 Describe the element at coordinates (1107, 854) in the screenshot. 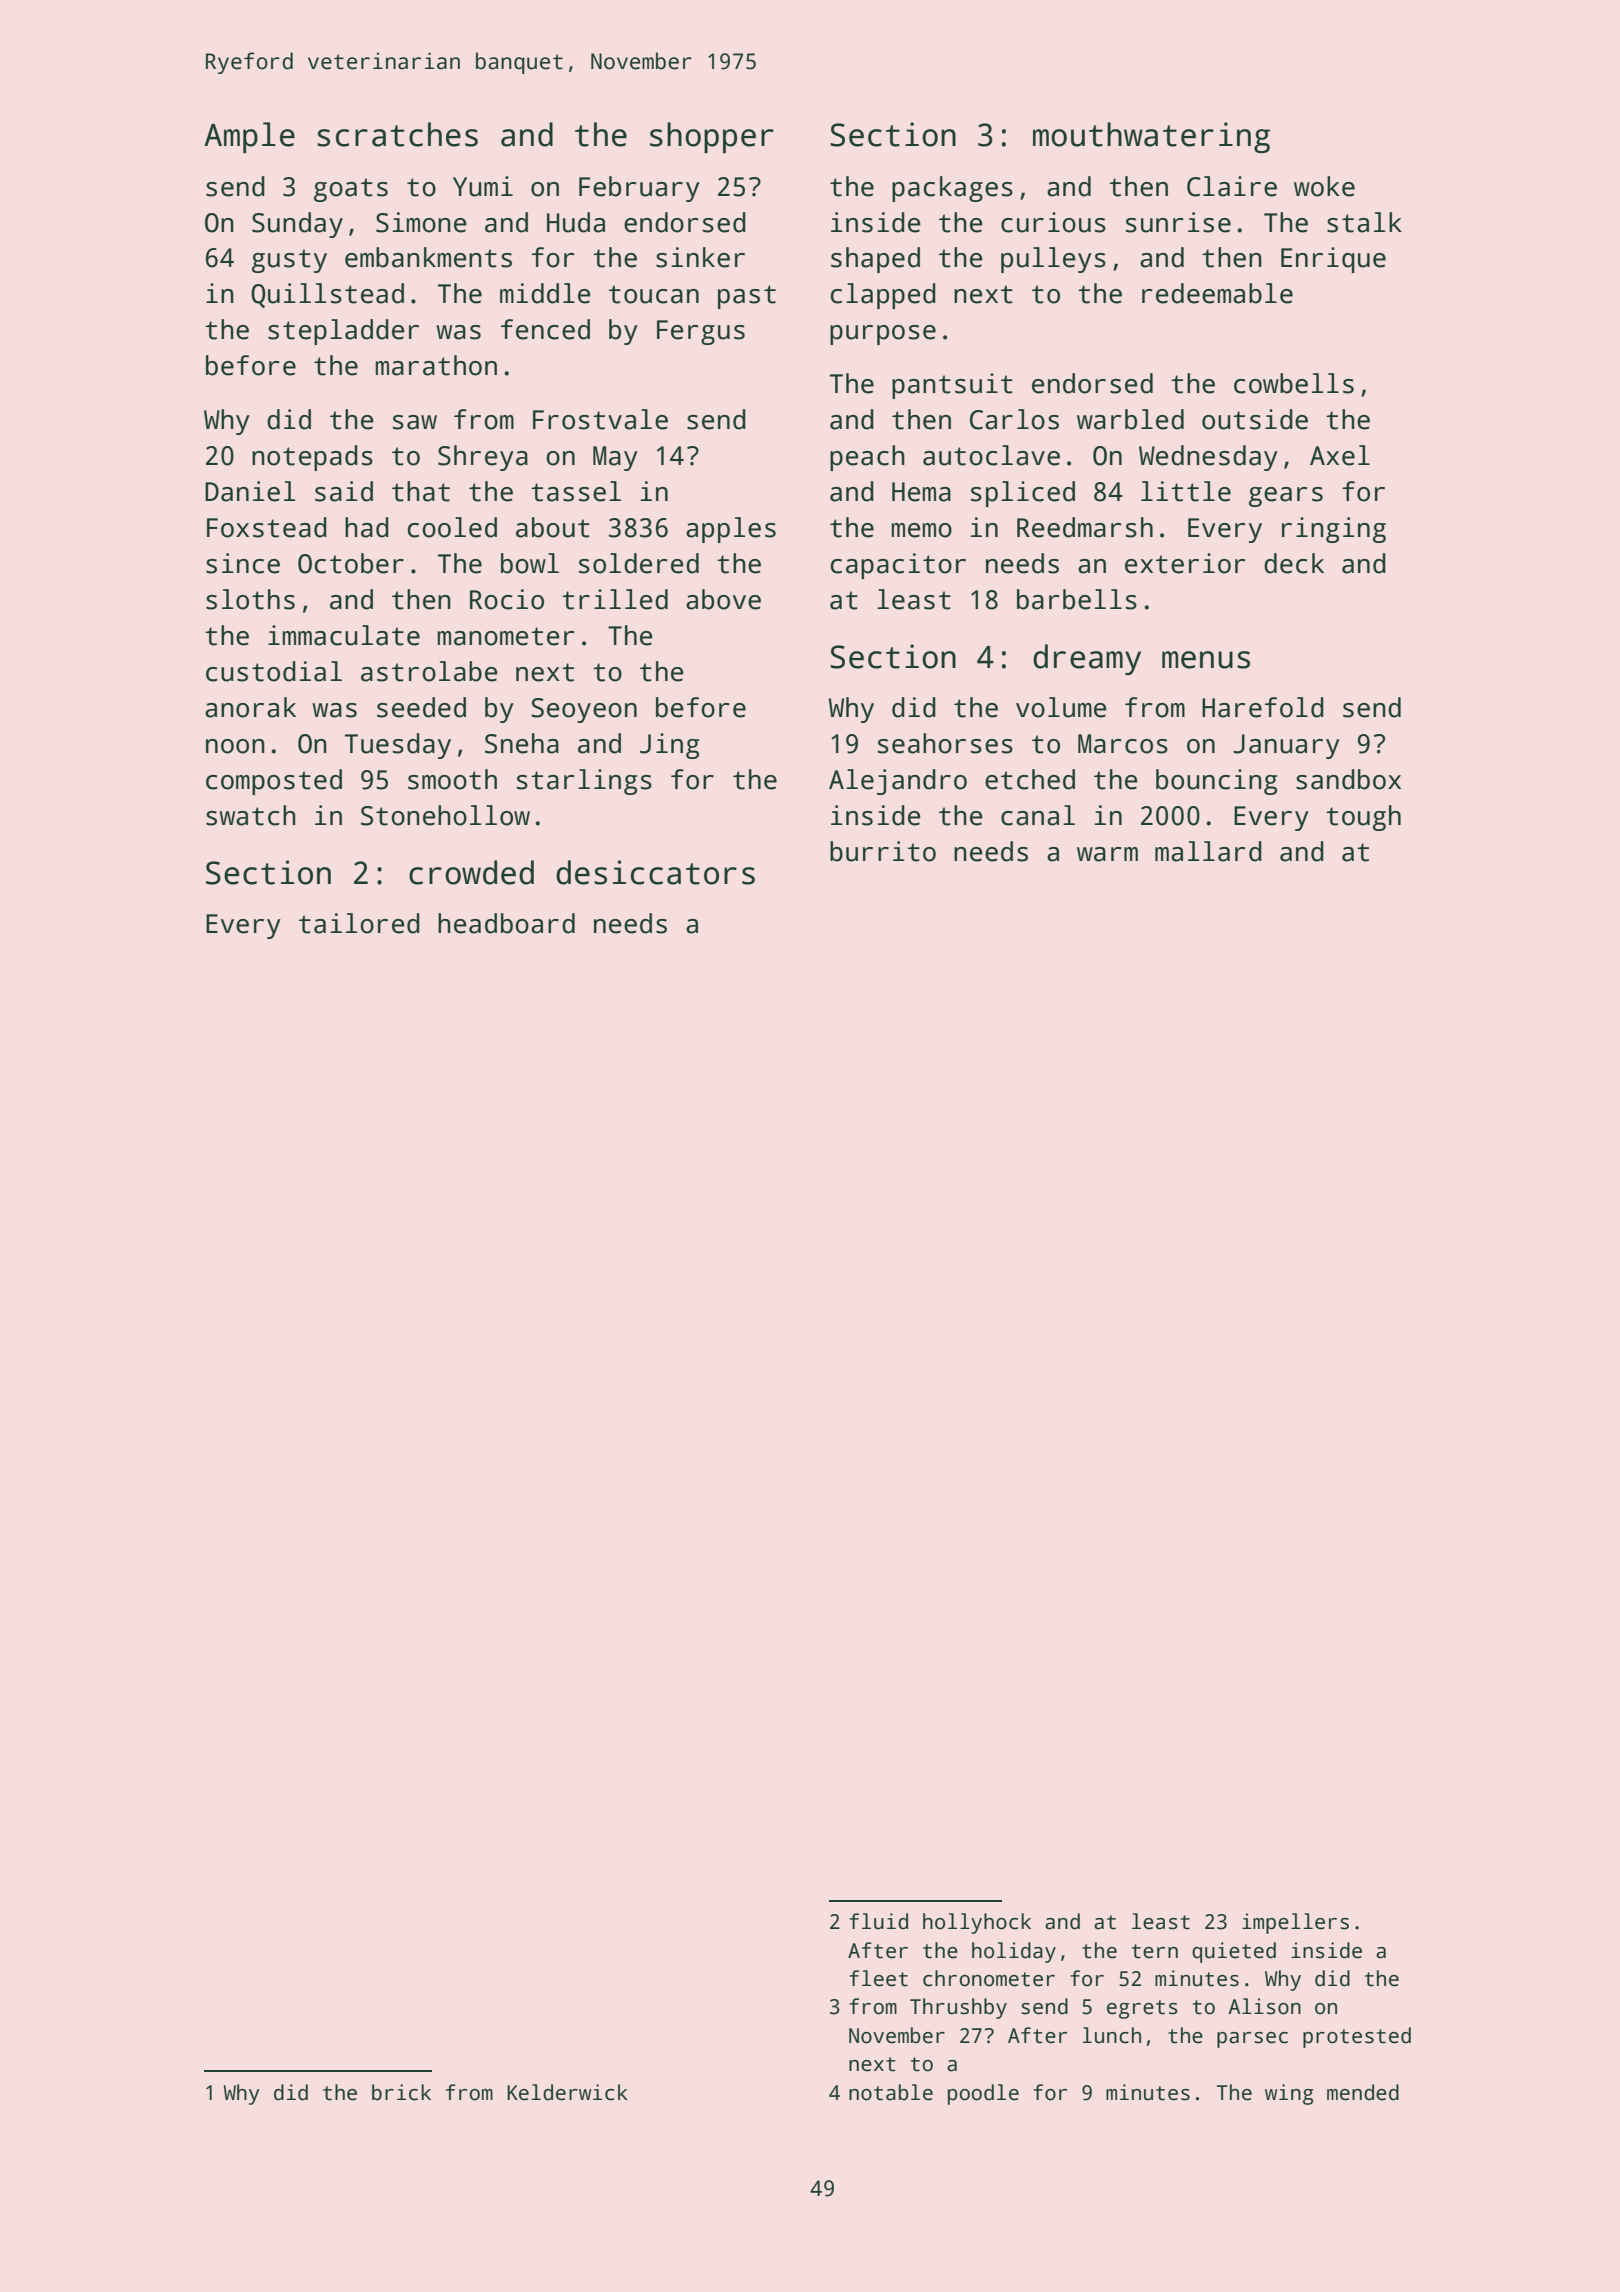

I see `warm` at that location.
